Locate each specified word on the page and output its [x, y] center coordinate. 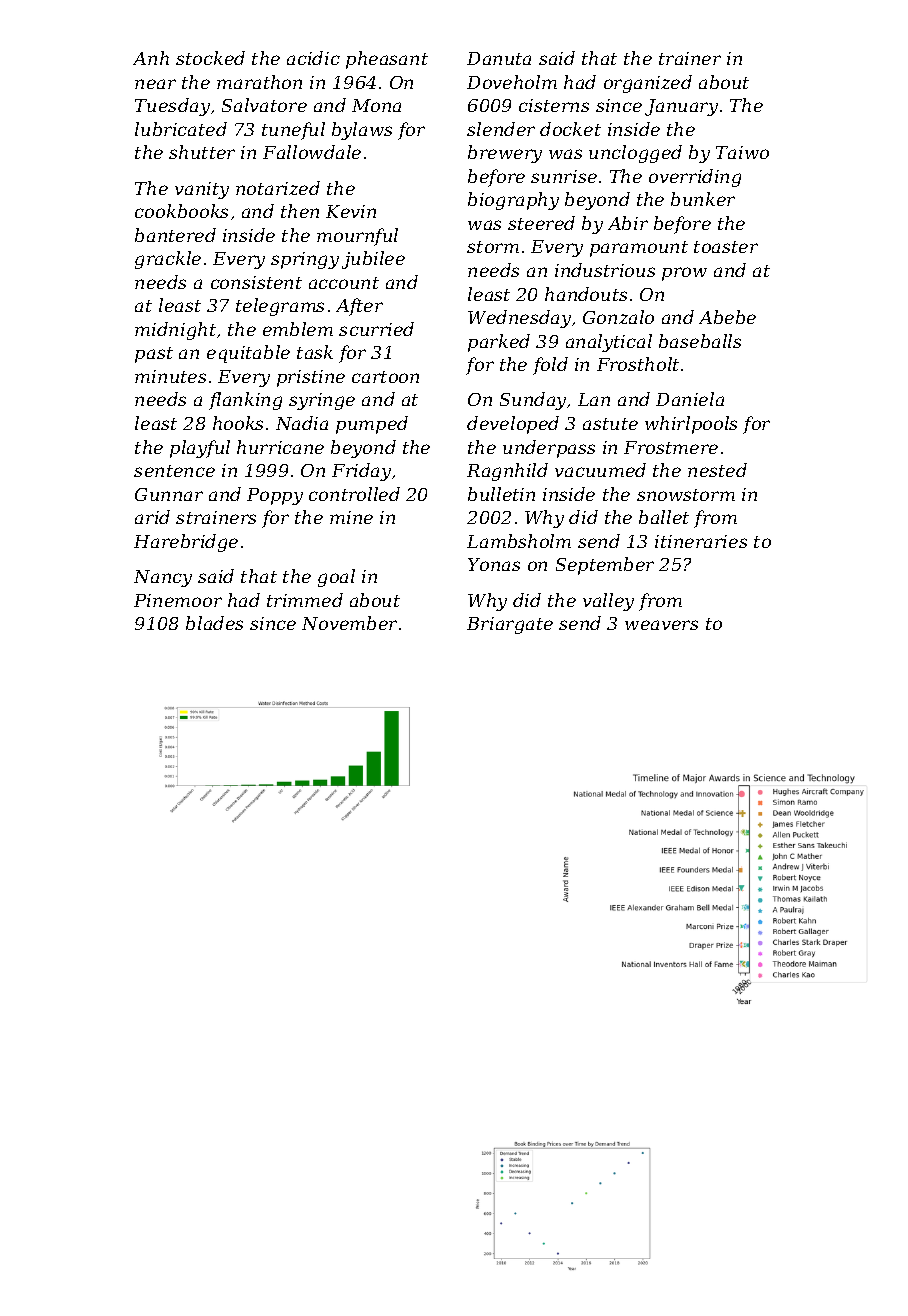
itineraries [701, 541]
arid [152, 517]
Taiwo [742, 152]
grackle [168, 260]
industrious [605, 270]
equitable [248, 354]
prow [684, 274]
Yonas [494, 564]
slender [501, 129]
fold [550, 366]
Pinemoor [178, 600]
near [155, 84]
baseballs [700, 341]
